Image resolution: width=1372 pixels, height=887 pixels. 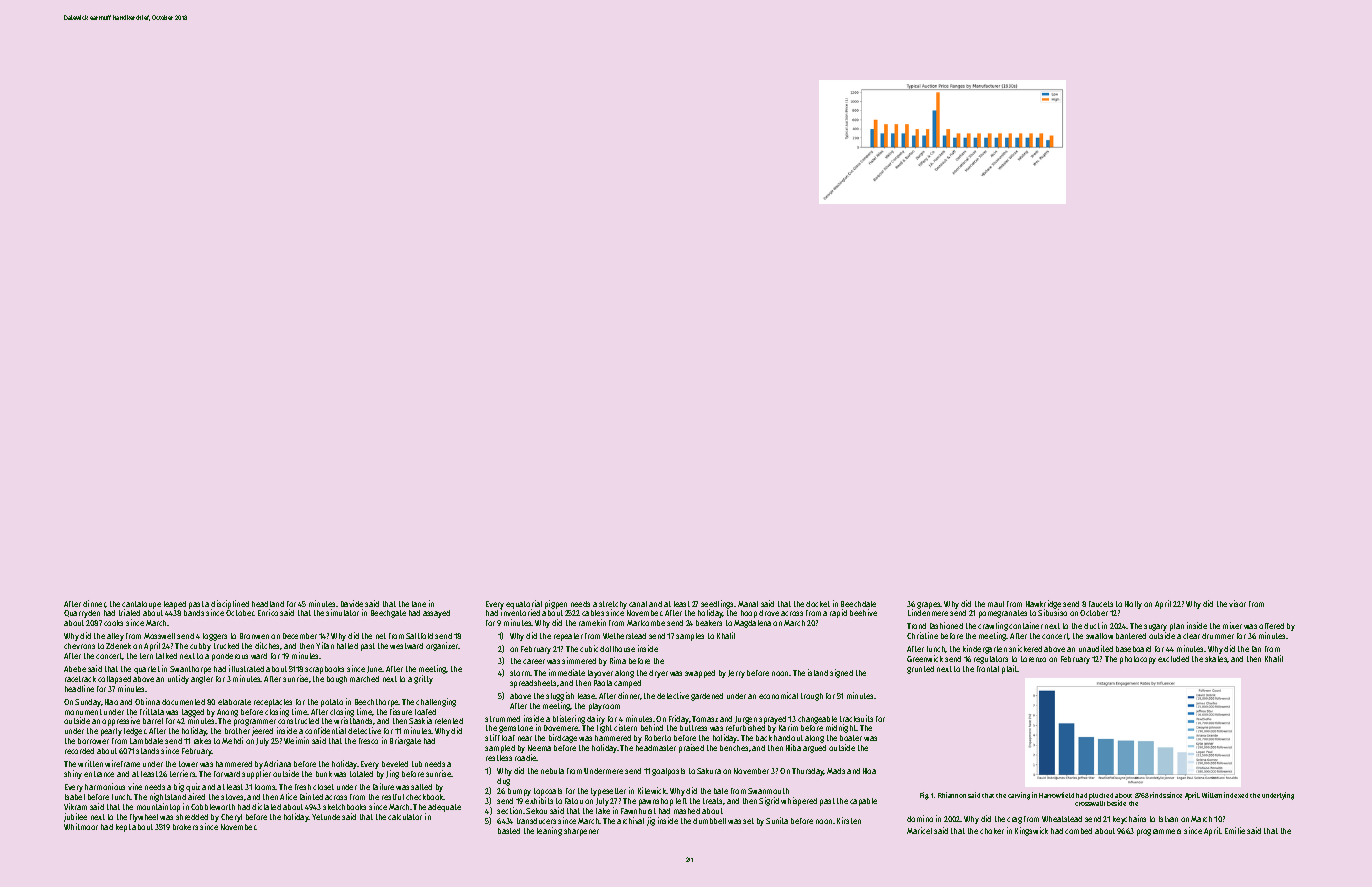 I want to click on tracksuits, so click(x=856, y=718).
